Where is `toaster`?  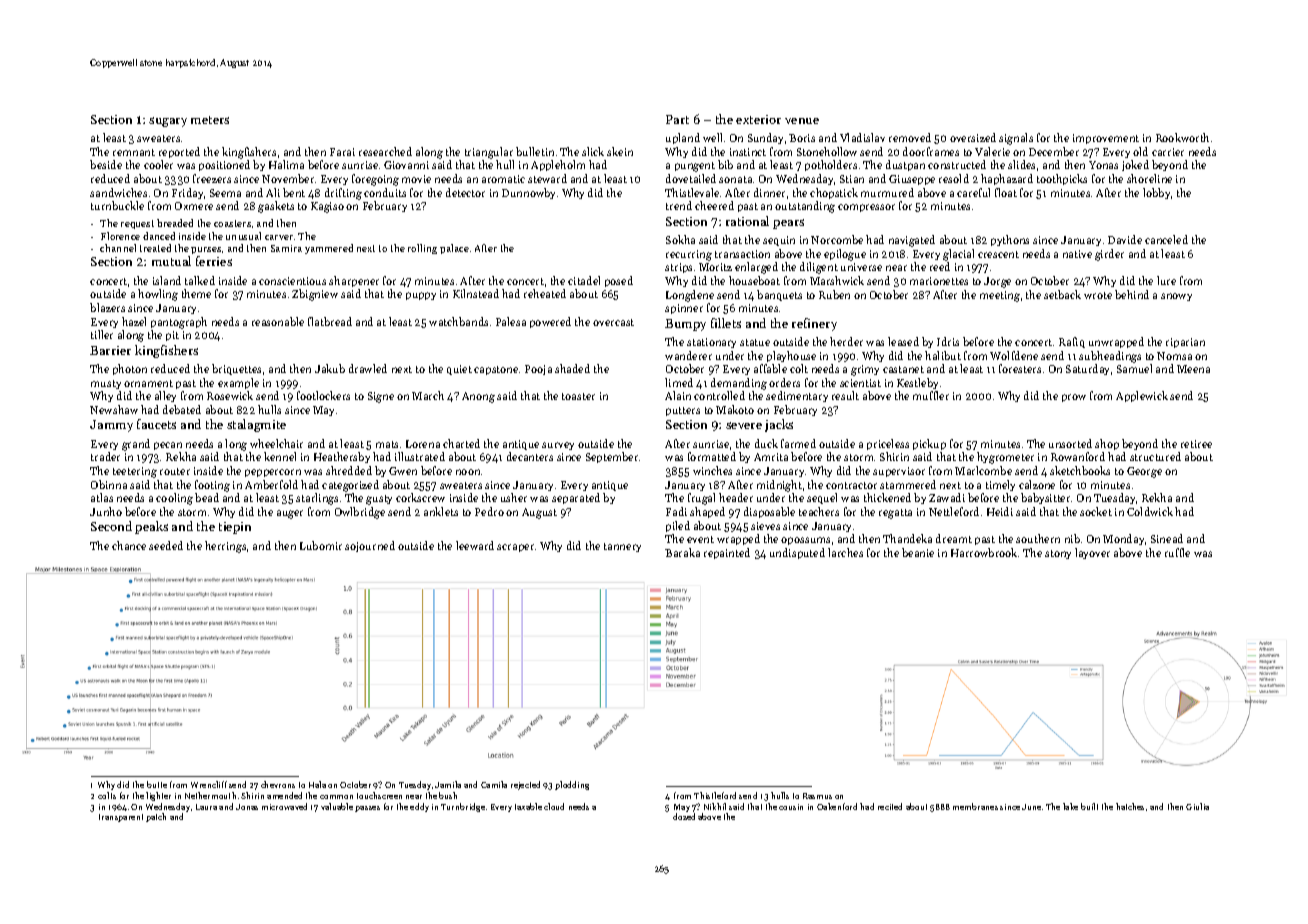 toaster is located at coordinates (578, 396).
